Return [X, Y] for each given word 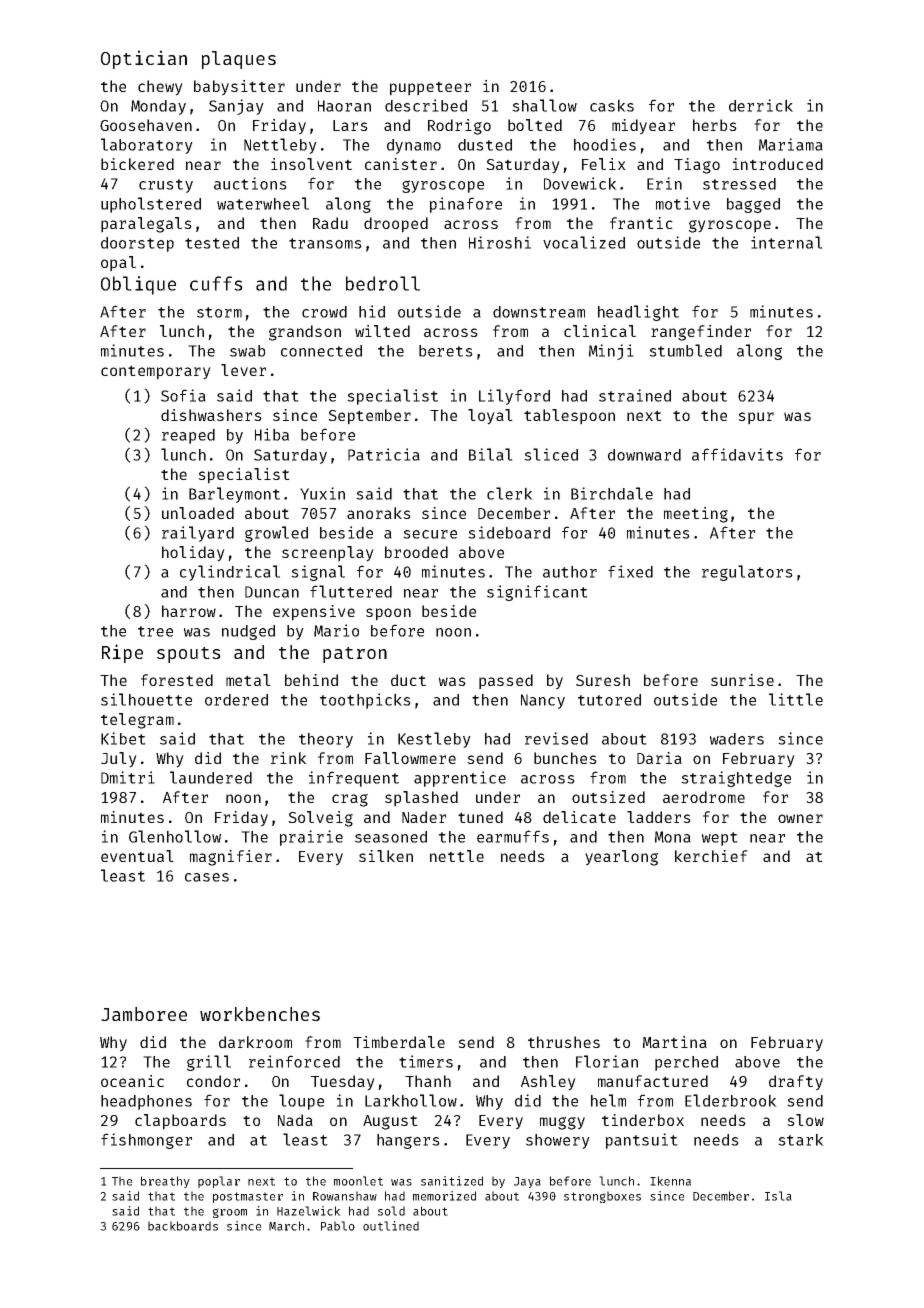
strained [635, 395]
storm [219, 312]
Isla [778, 1196]
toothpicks [365, 701]
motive [683, 203]
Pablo [338, 1226]
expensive [314, 613]
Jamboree [144, 1014]
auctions [250, 183]
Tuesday [343, 1083]
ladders [659, 817]
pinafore [466, 205]
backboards [183, 1226]
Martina [675, 1042]
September [369, 417]
